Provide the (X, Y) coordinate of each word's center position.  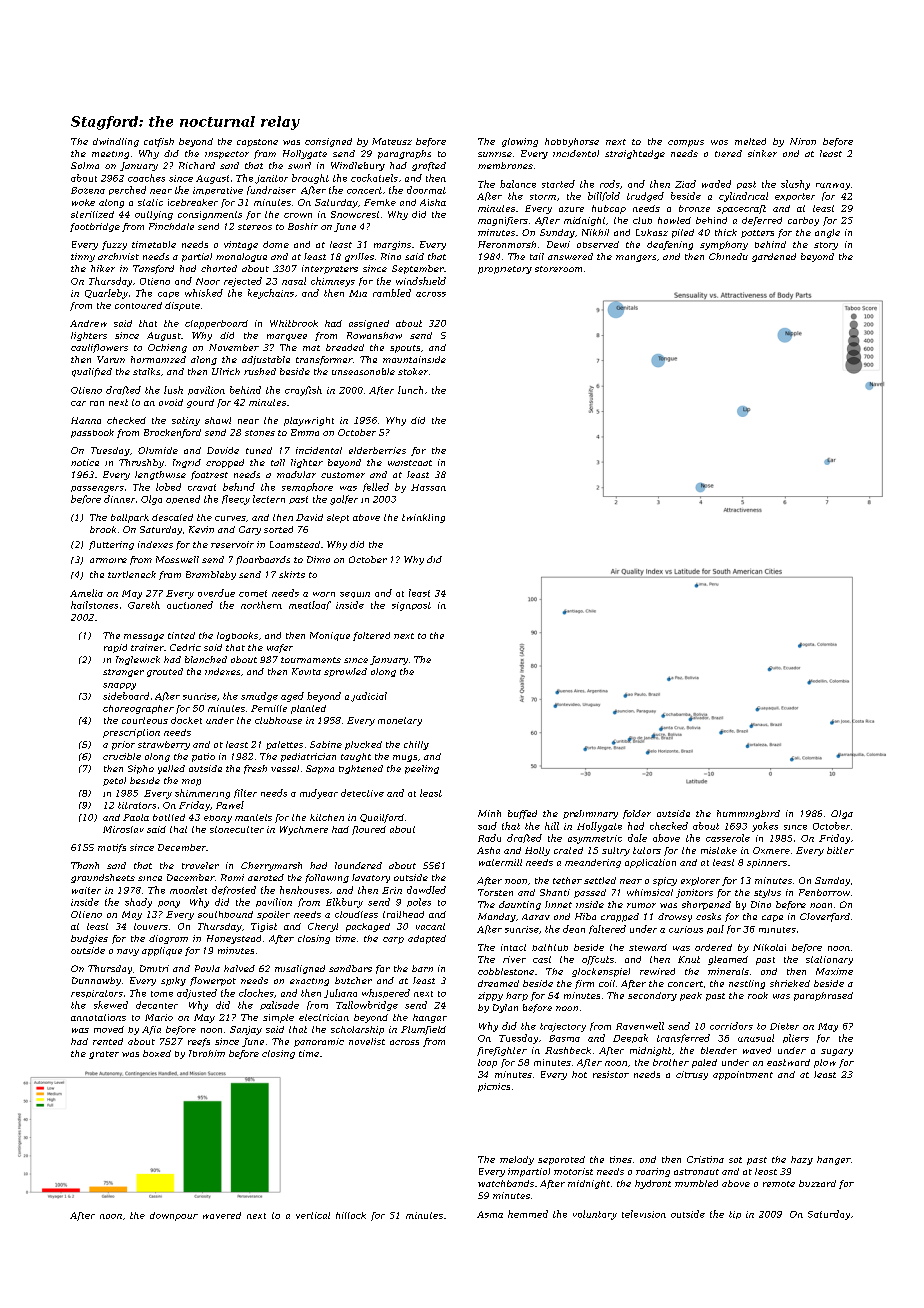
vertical (313, 1215)
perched (127, 190)
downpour (174, 1216)
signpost (411, 606)
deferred (762, 221)
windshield (421, 281)
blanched (206, 659)
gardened (774, 257)
